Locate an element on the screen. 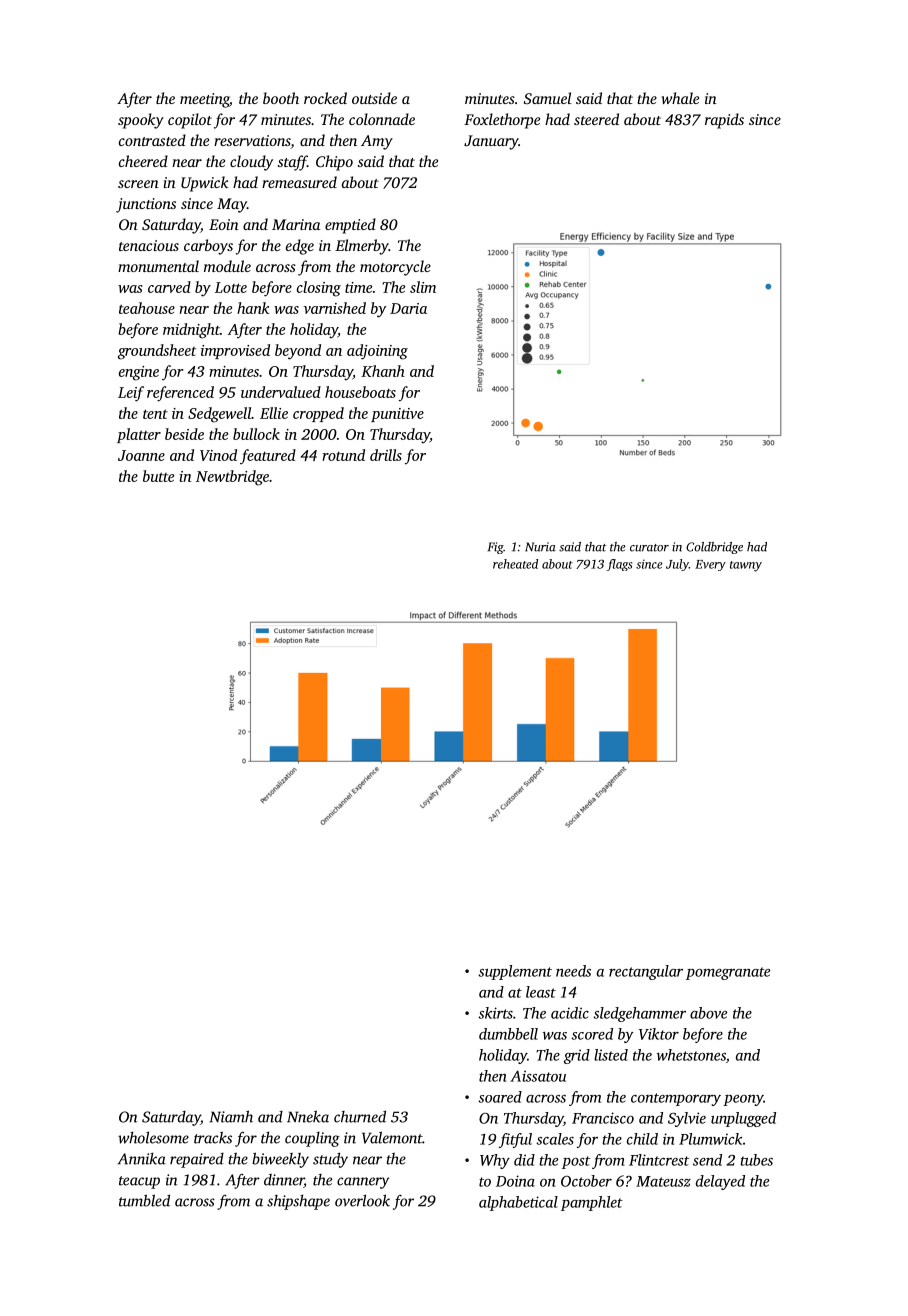 The image size is (908, 1316). staff is located at coordinates (292, 163).
